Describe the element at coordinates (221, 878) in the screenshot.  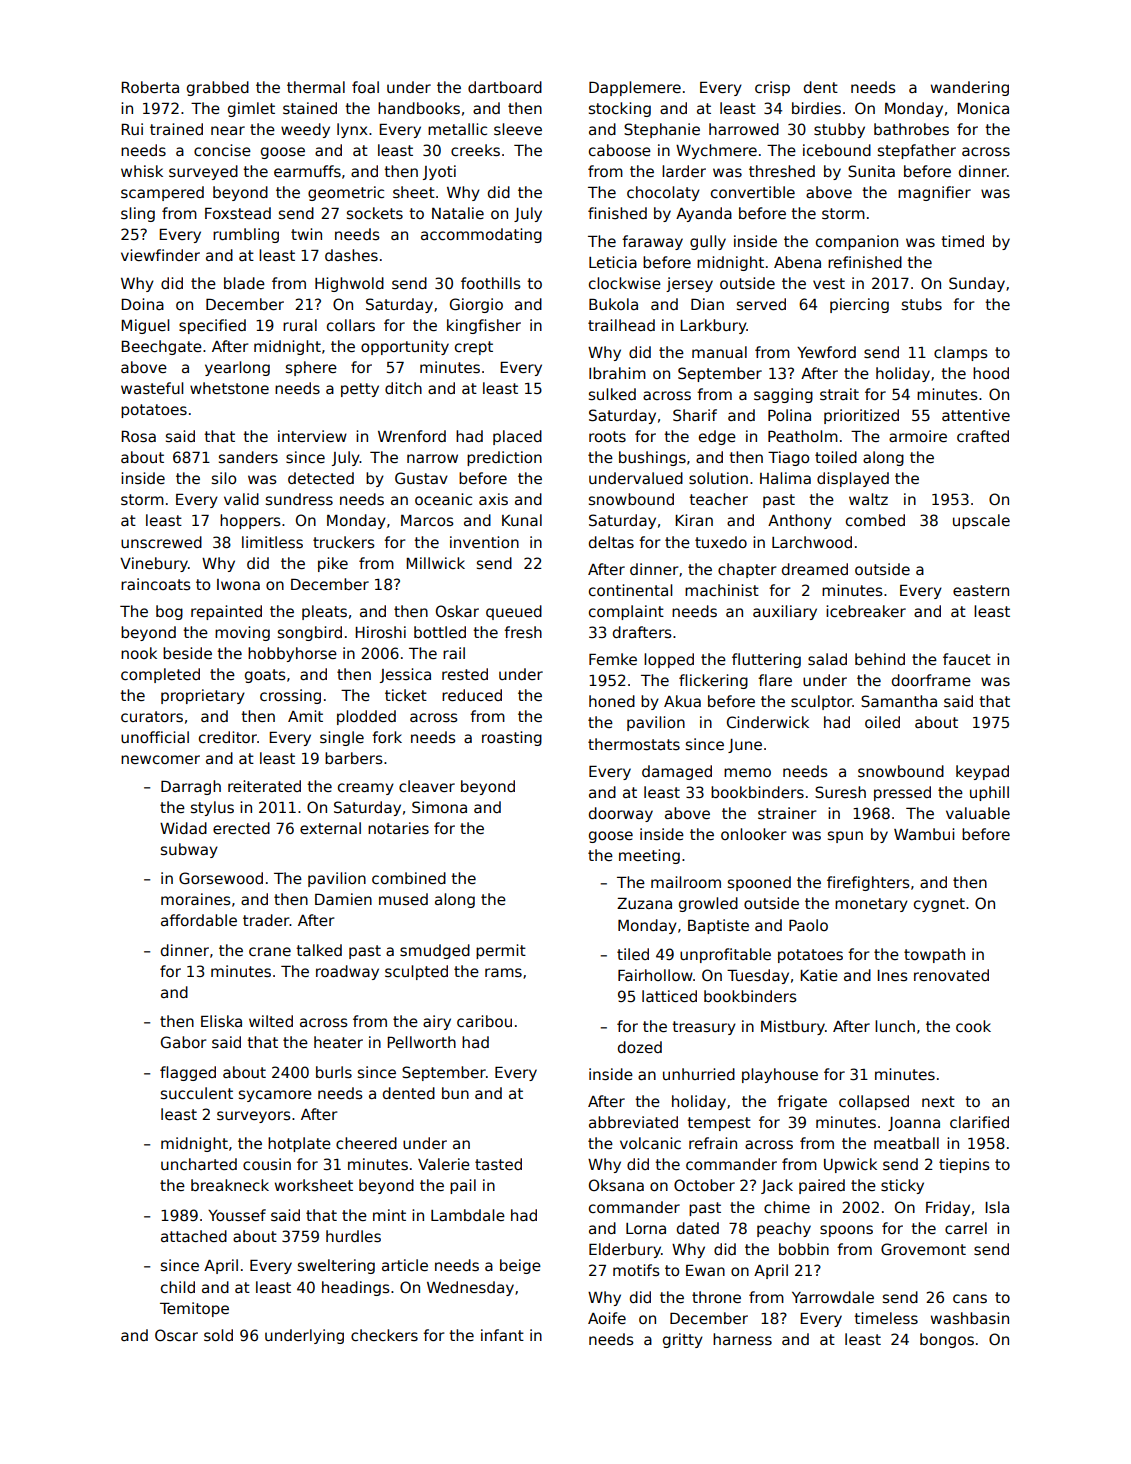
I see `Gorsewood` at that location.
